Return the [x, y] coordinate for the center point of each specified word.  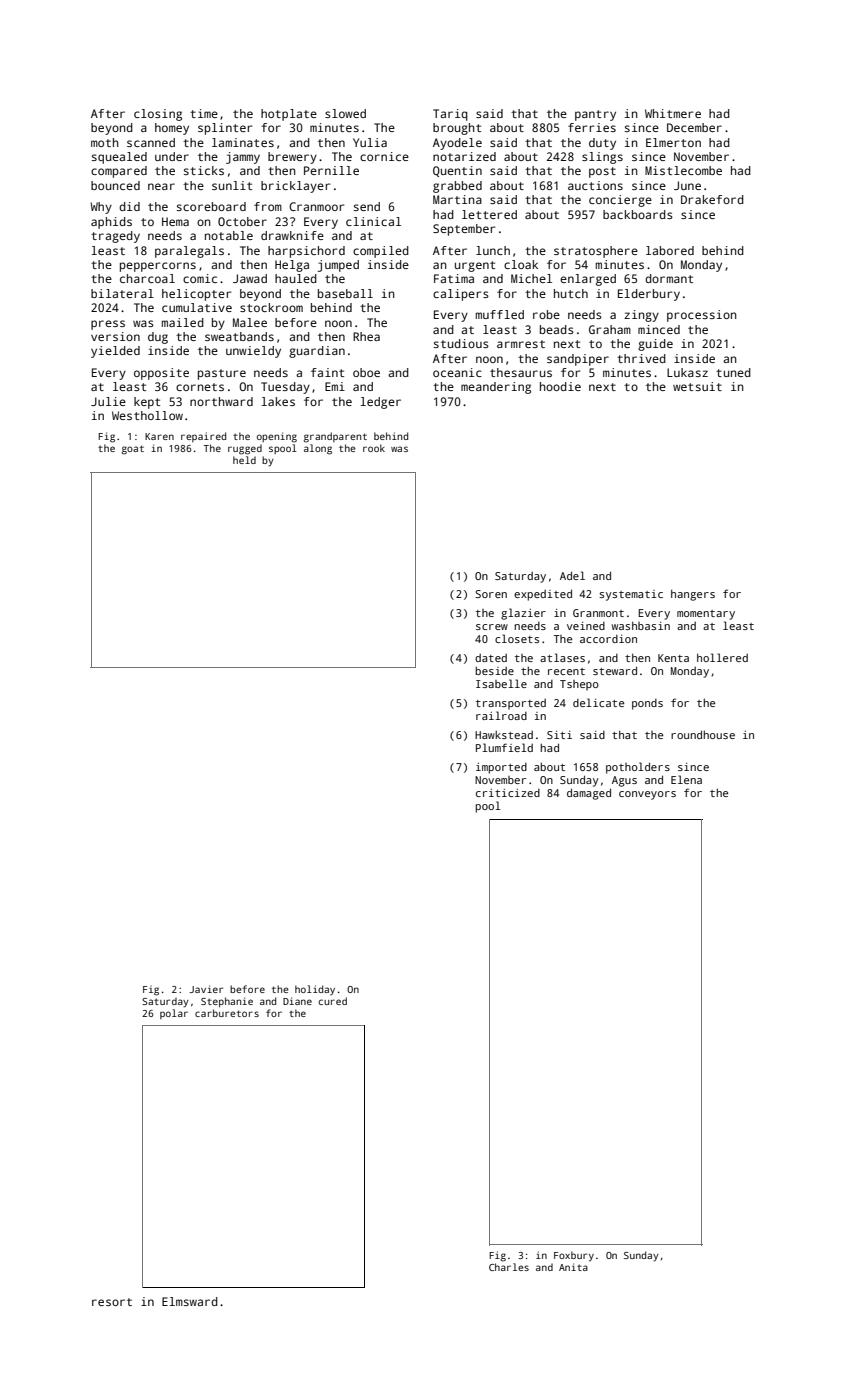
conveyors [647, 795]
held [244, 460]
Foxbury [574, 1256]
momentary [706, 615]
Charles [509, 1267]
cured [332, 1001]
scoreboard [211, 206]
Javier [206, 989]
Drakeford [712, 199]
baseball [345, 293]
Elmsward [190, 1301]
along [318, 449]
